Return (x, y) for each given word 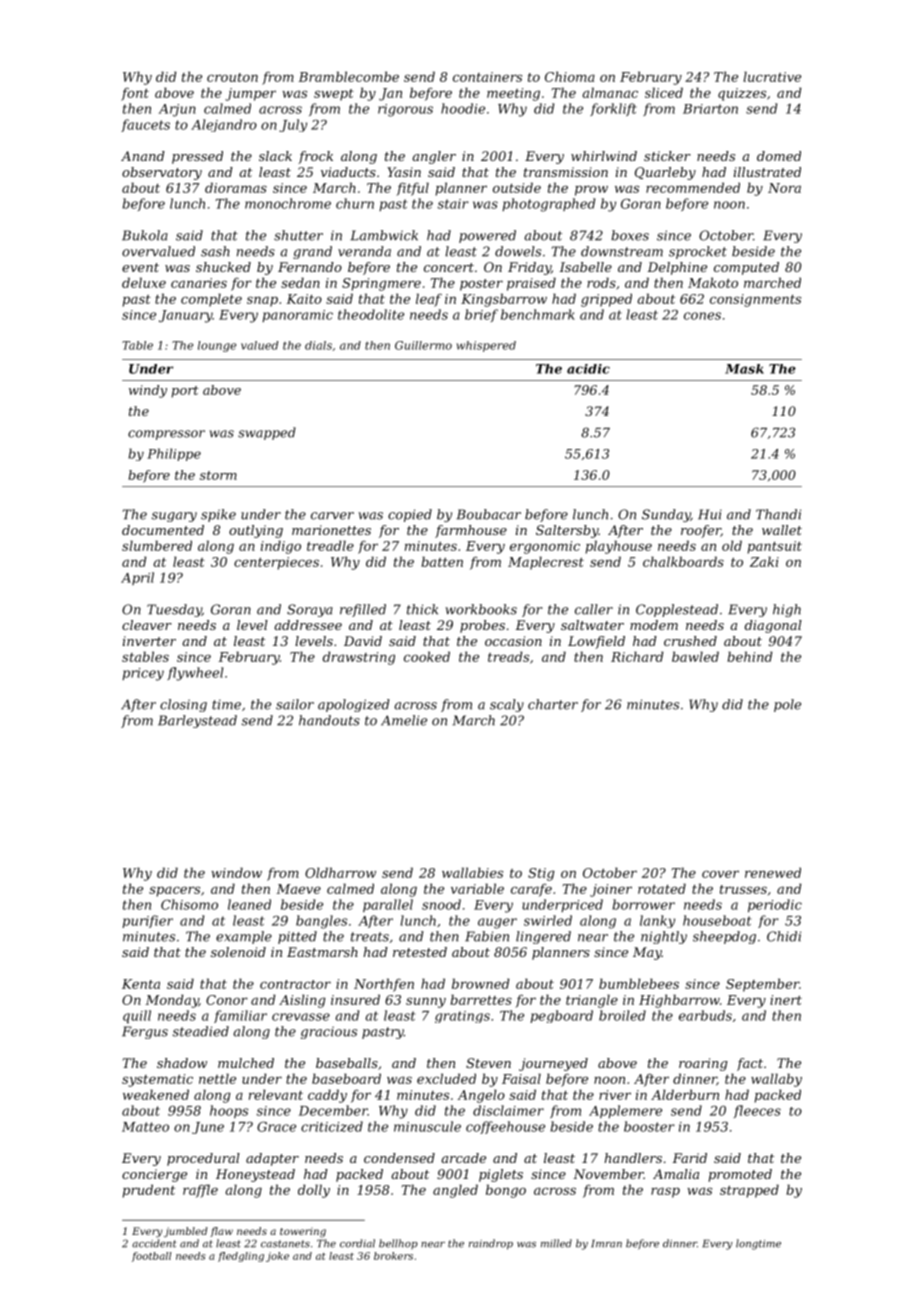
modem (654, 625)
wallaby (776, 1080)
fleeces (757, 1111)
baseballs (347, 1063)
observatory (162, 173)
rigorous (405, 110)
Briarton (710, 109)
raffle (200, 1191)
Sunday (666, 515)
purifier (147, 921)
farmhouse (471, 531)
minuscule (427, 1126)
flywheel (195, 674)
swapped (267, 433)
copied (410, 515)
